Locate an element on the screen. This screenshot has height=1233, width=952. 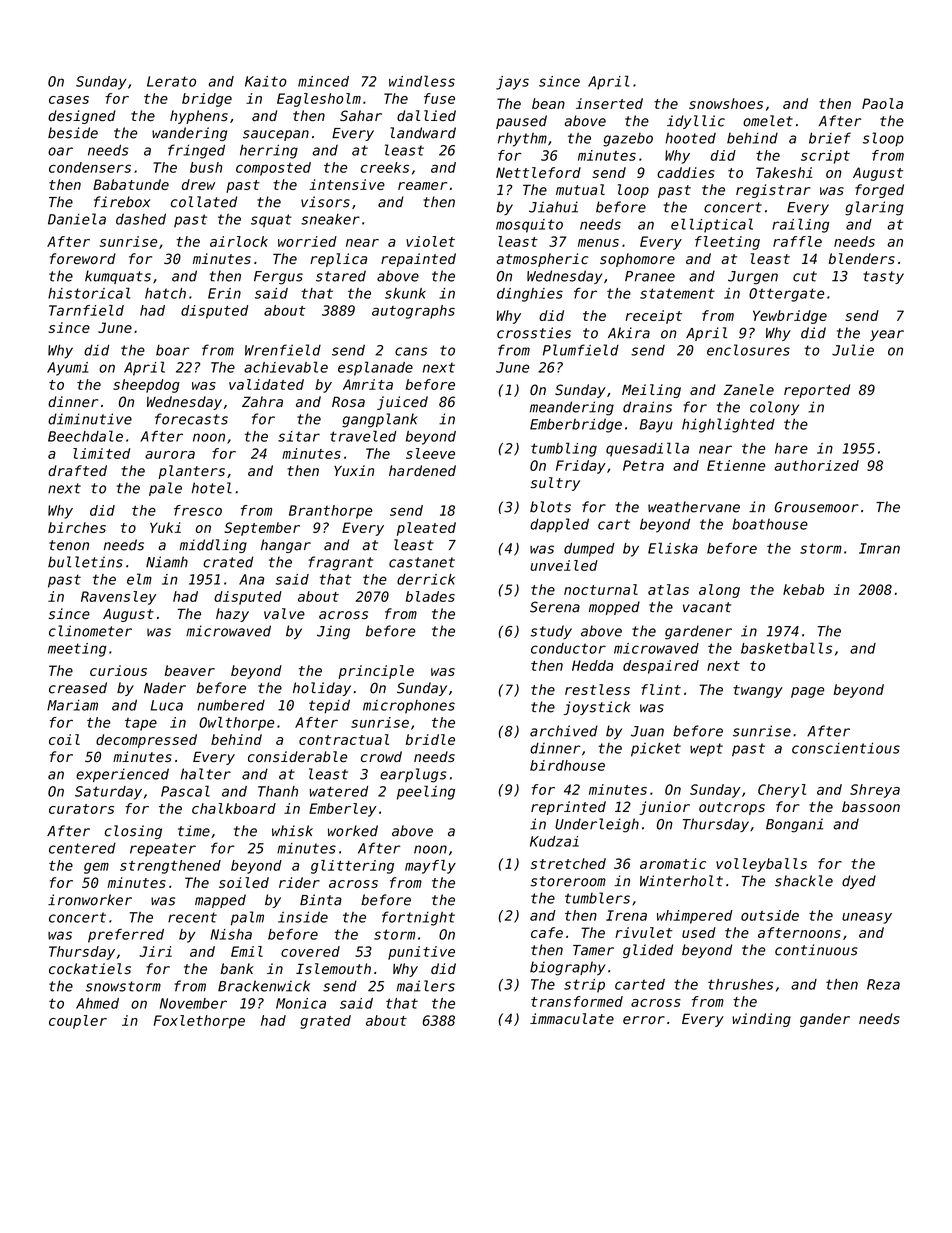
Julie is located at coordinates (853, 350).
